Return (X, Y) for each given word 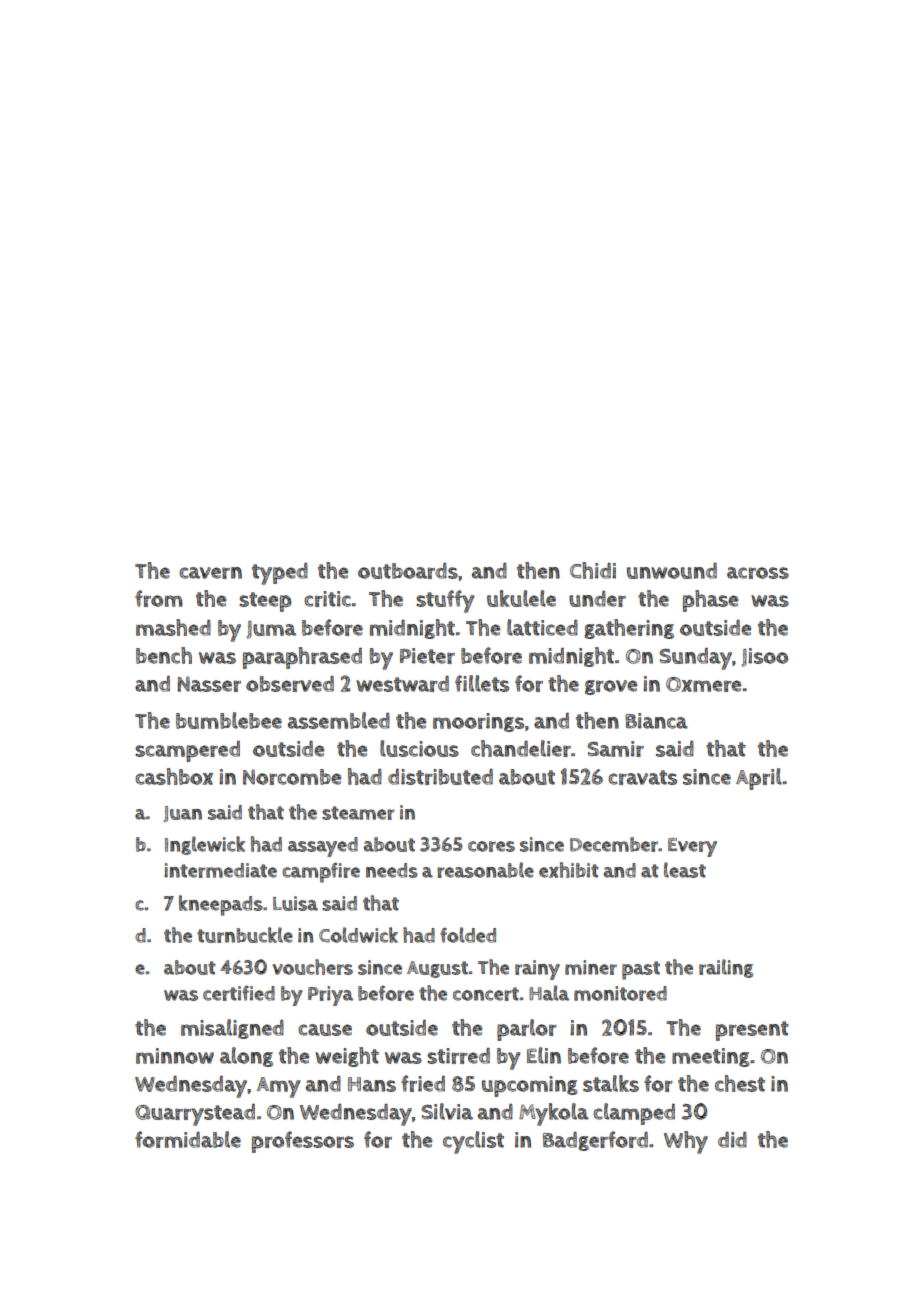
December (614, 844)
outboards (408, 571)
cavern (210, 573)
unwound (672, 571)
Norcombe (292, 777)
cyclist (473, 1142)
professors (303, 1142)
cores (491, 846)
